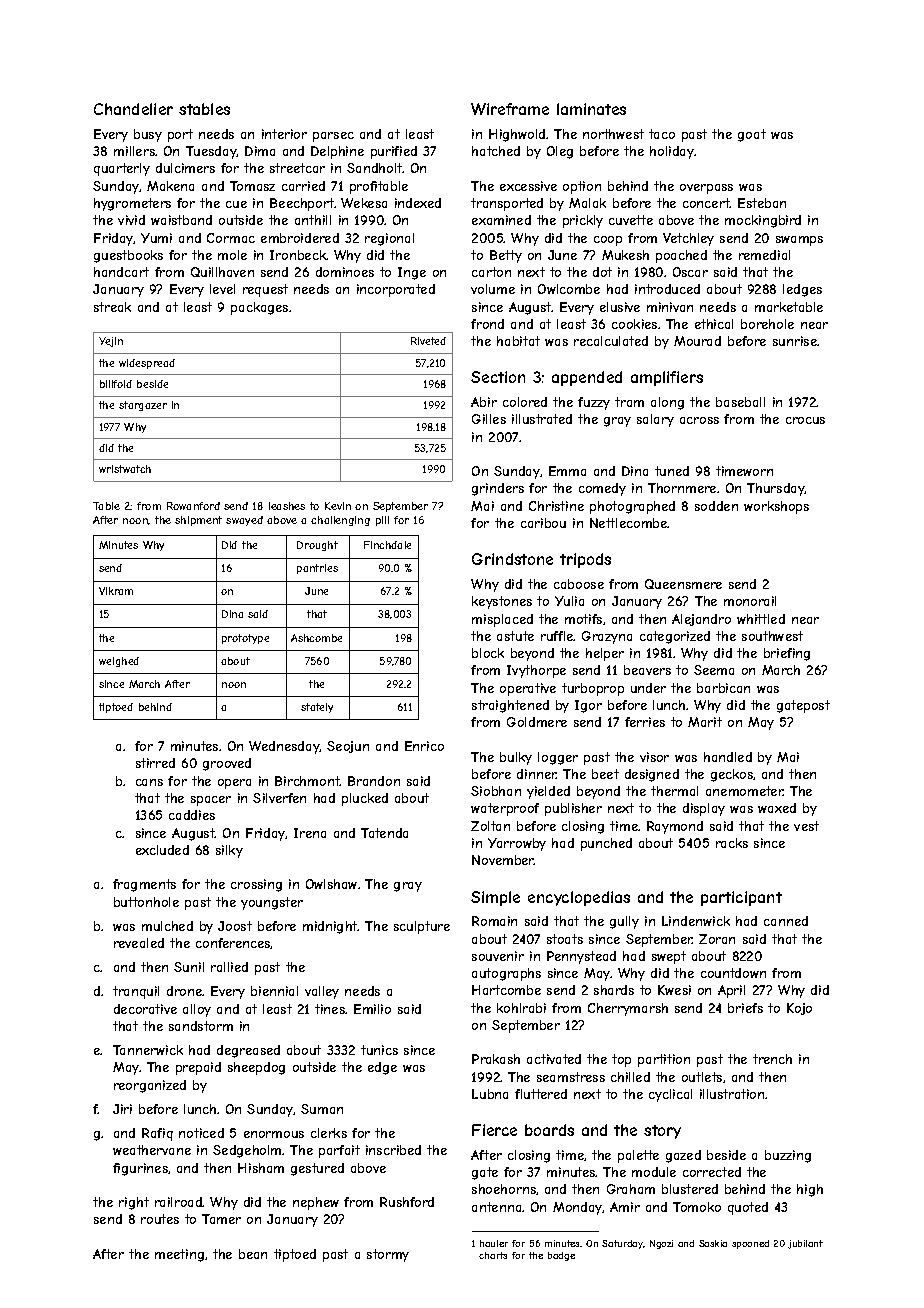 Image resolution: width=924 pixels, height=1308 pixels. Describe the element at coordinates (667, 403) in the page. I see `along` at that location.
